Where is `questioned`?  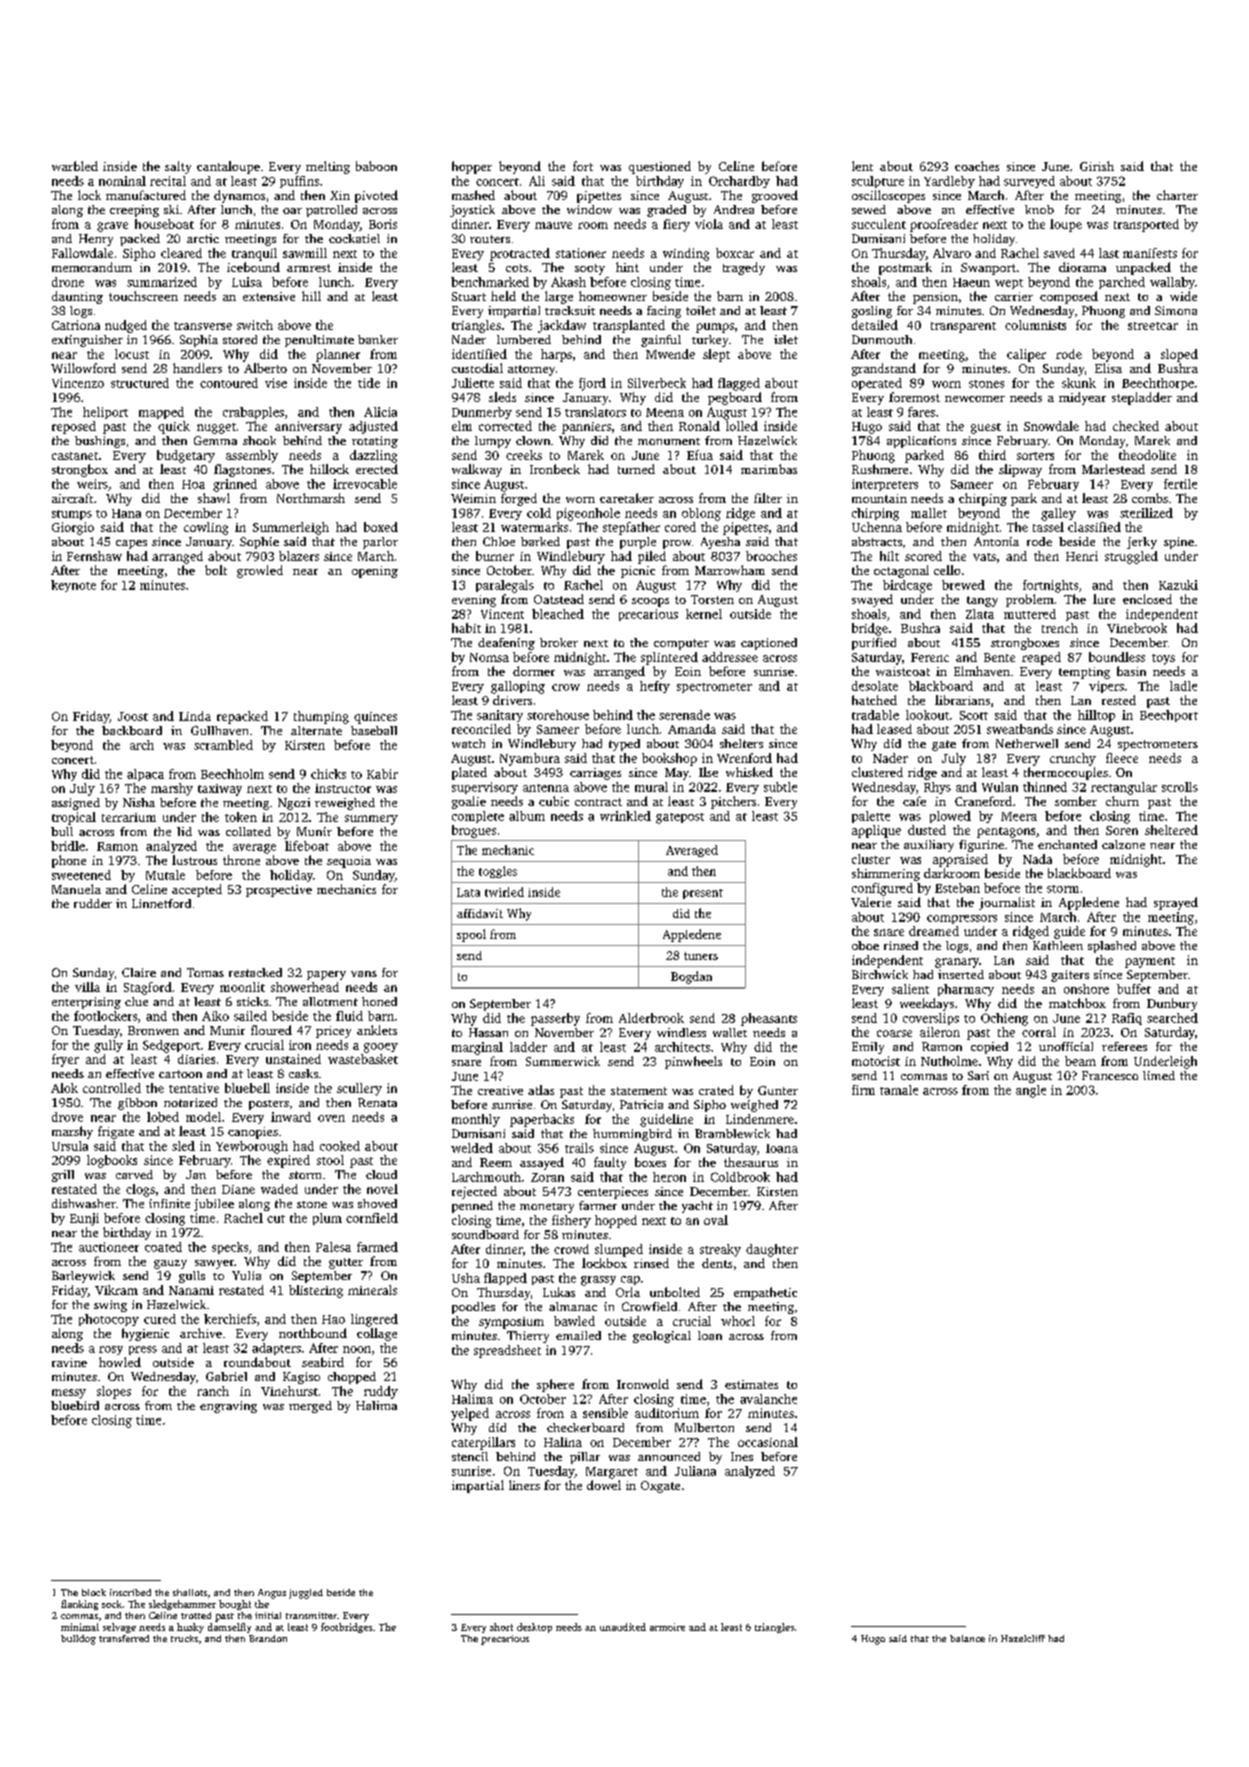 questioned is located at coordinates (660, 167).
